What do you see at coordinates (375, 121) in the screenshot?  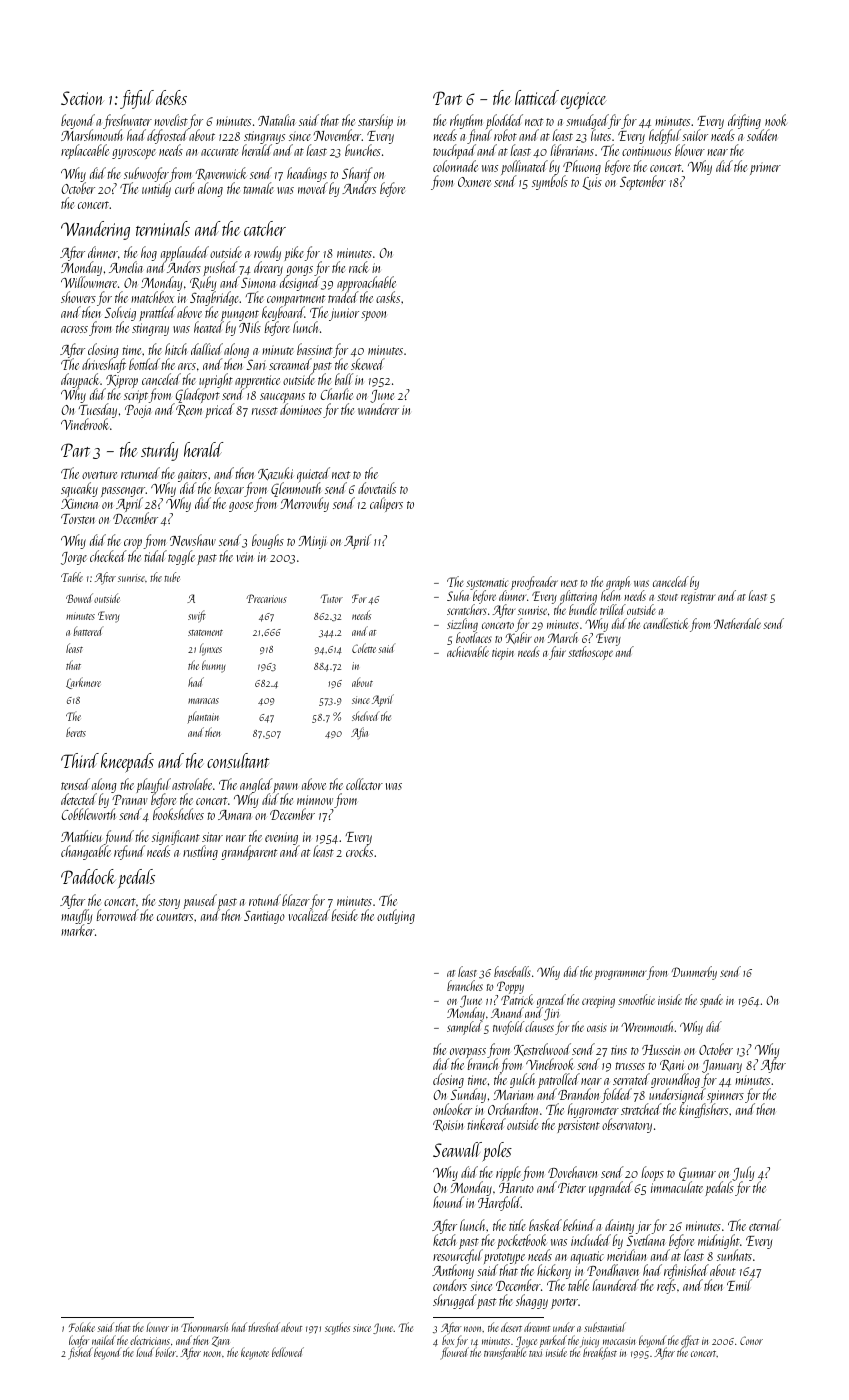 I see `starship` at bounding box center [375, 121].
